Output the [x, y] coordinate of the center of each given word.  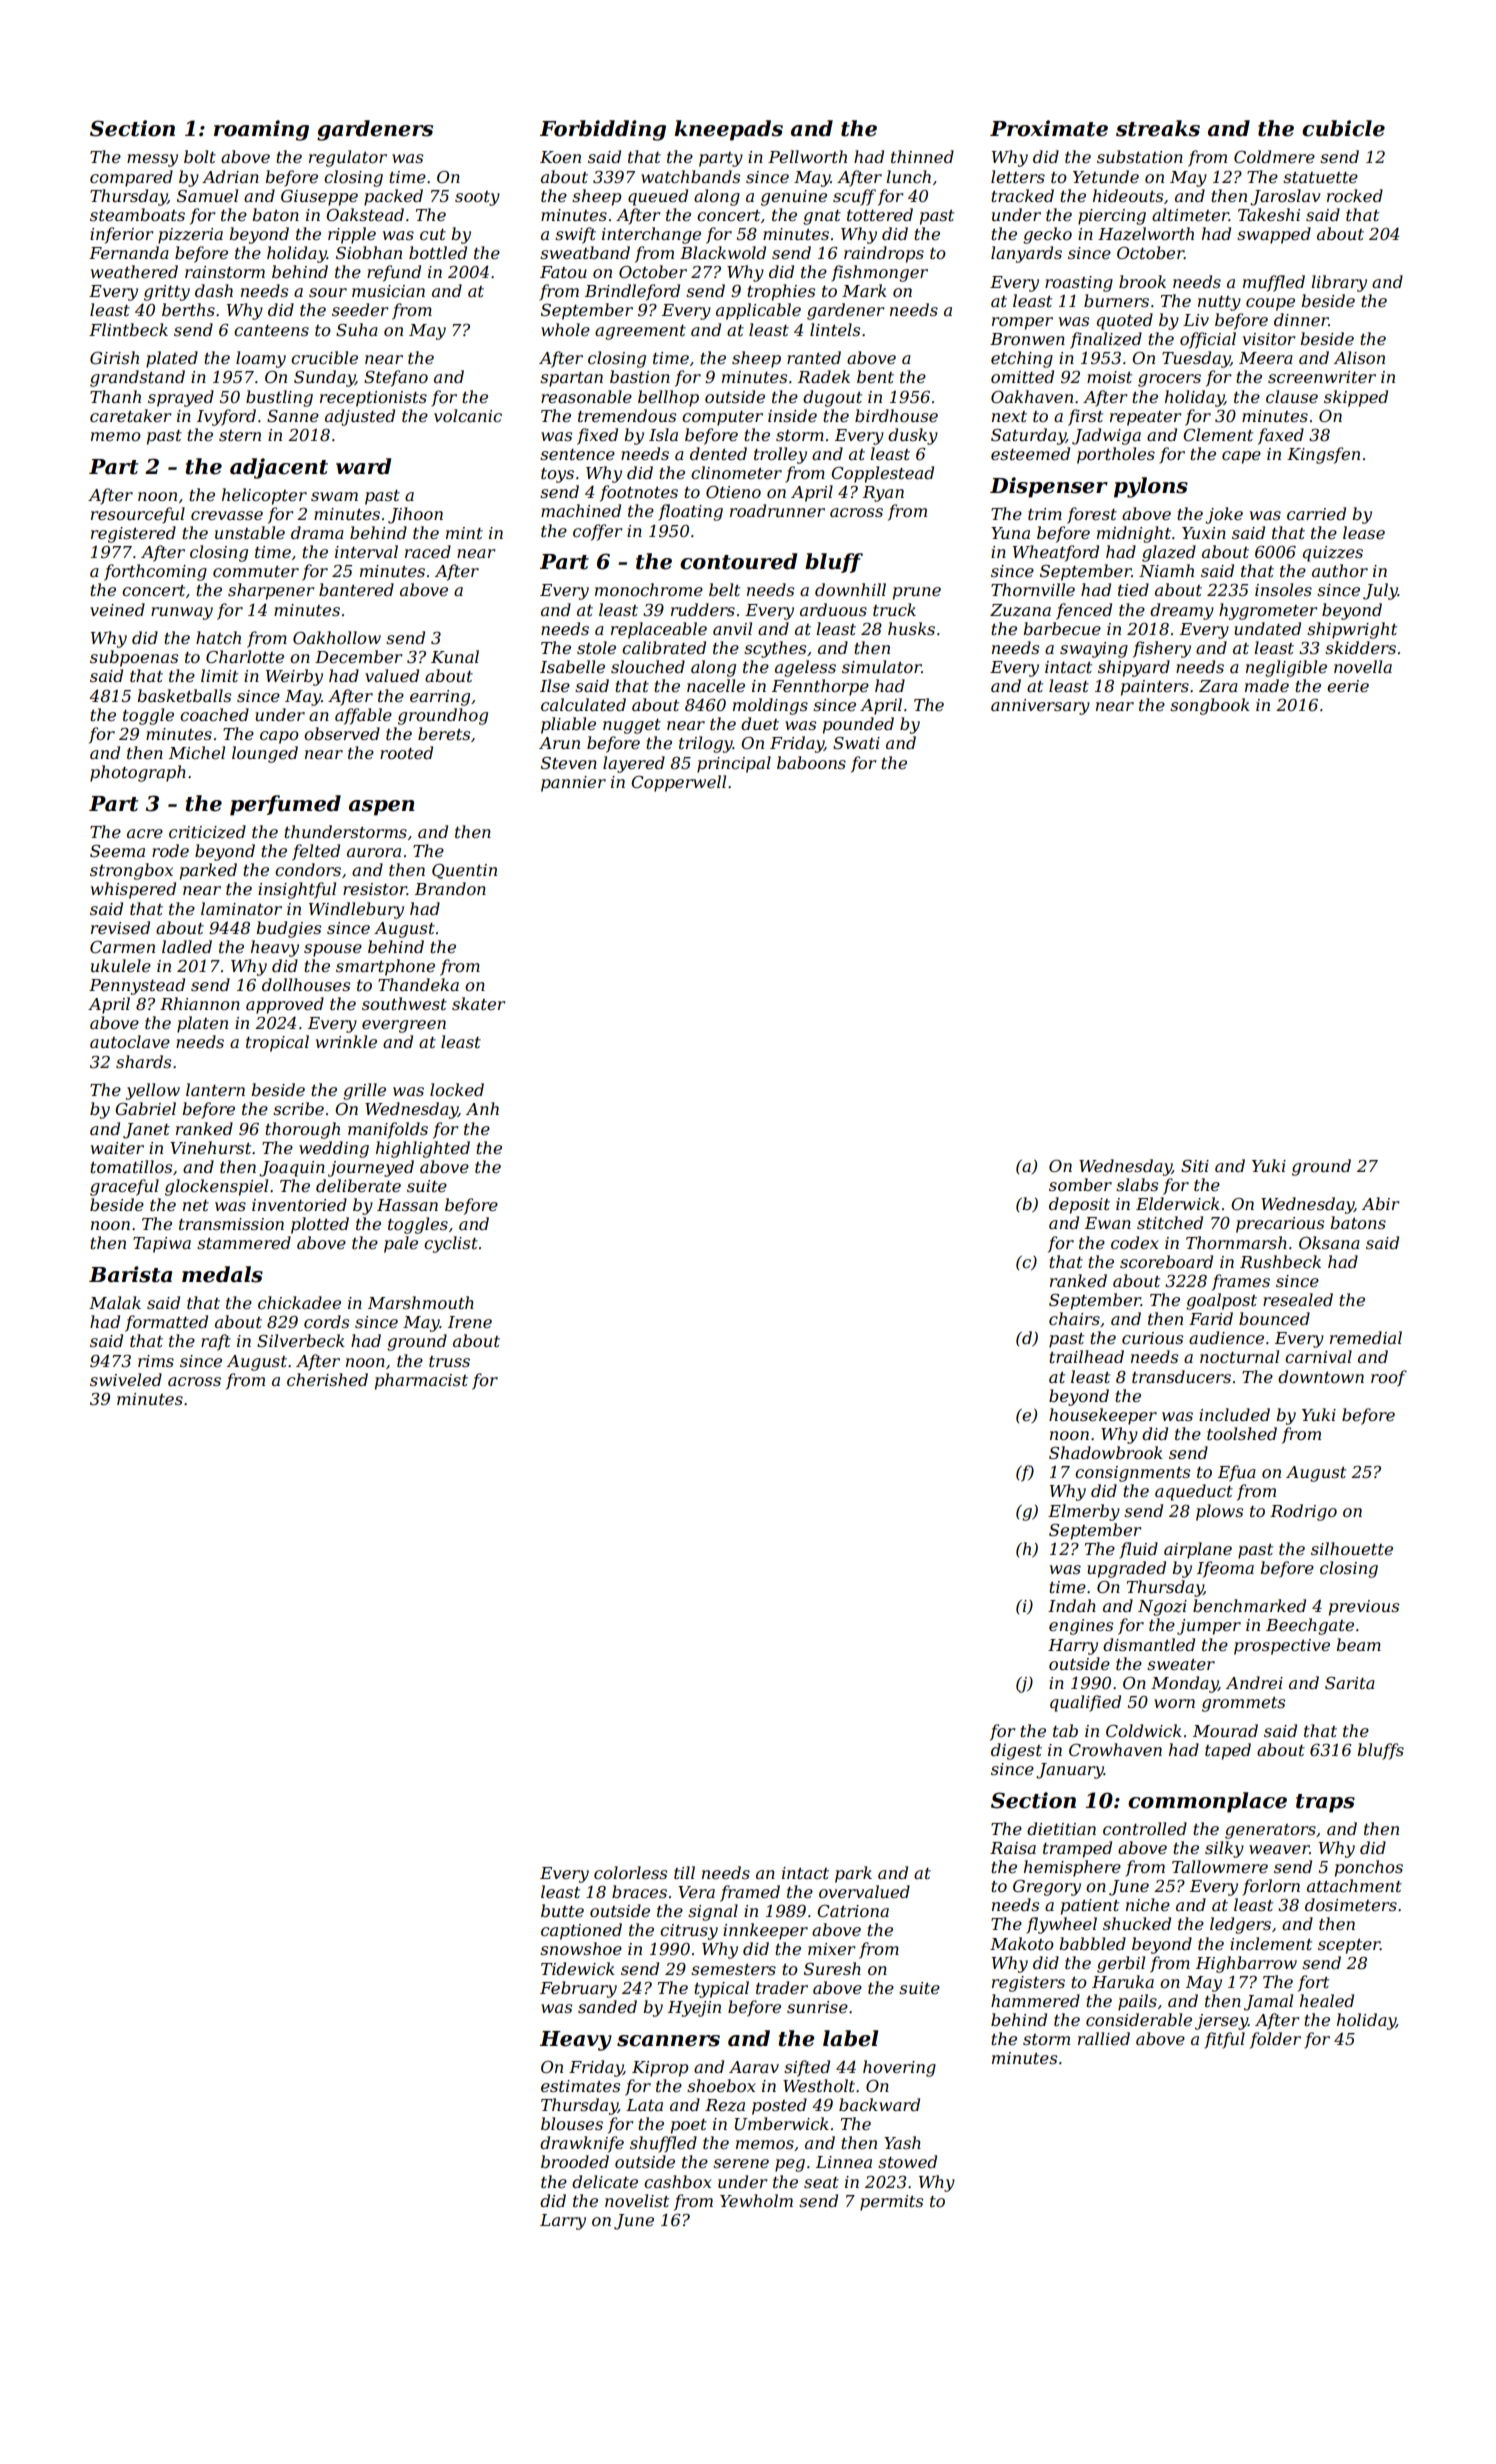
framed [750, 1893]
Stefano [396, 378]
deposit [1079, 1205]
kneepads [728, 130]
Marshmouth [421, 1302]
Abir [1380, 1203]
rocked [1355, 195]
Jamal [1268, 2002]
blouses [572, 2123]
